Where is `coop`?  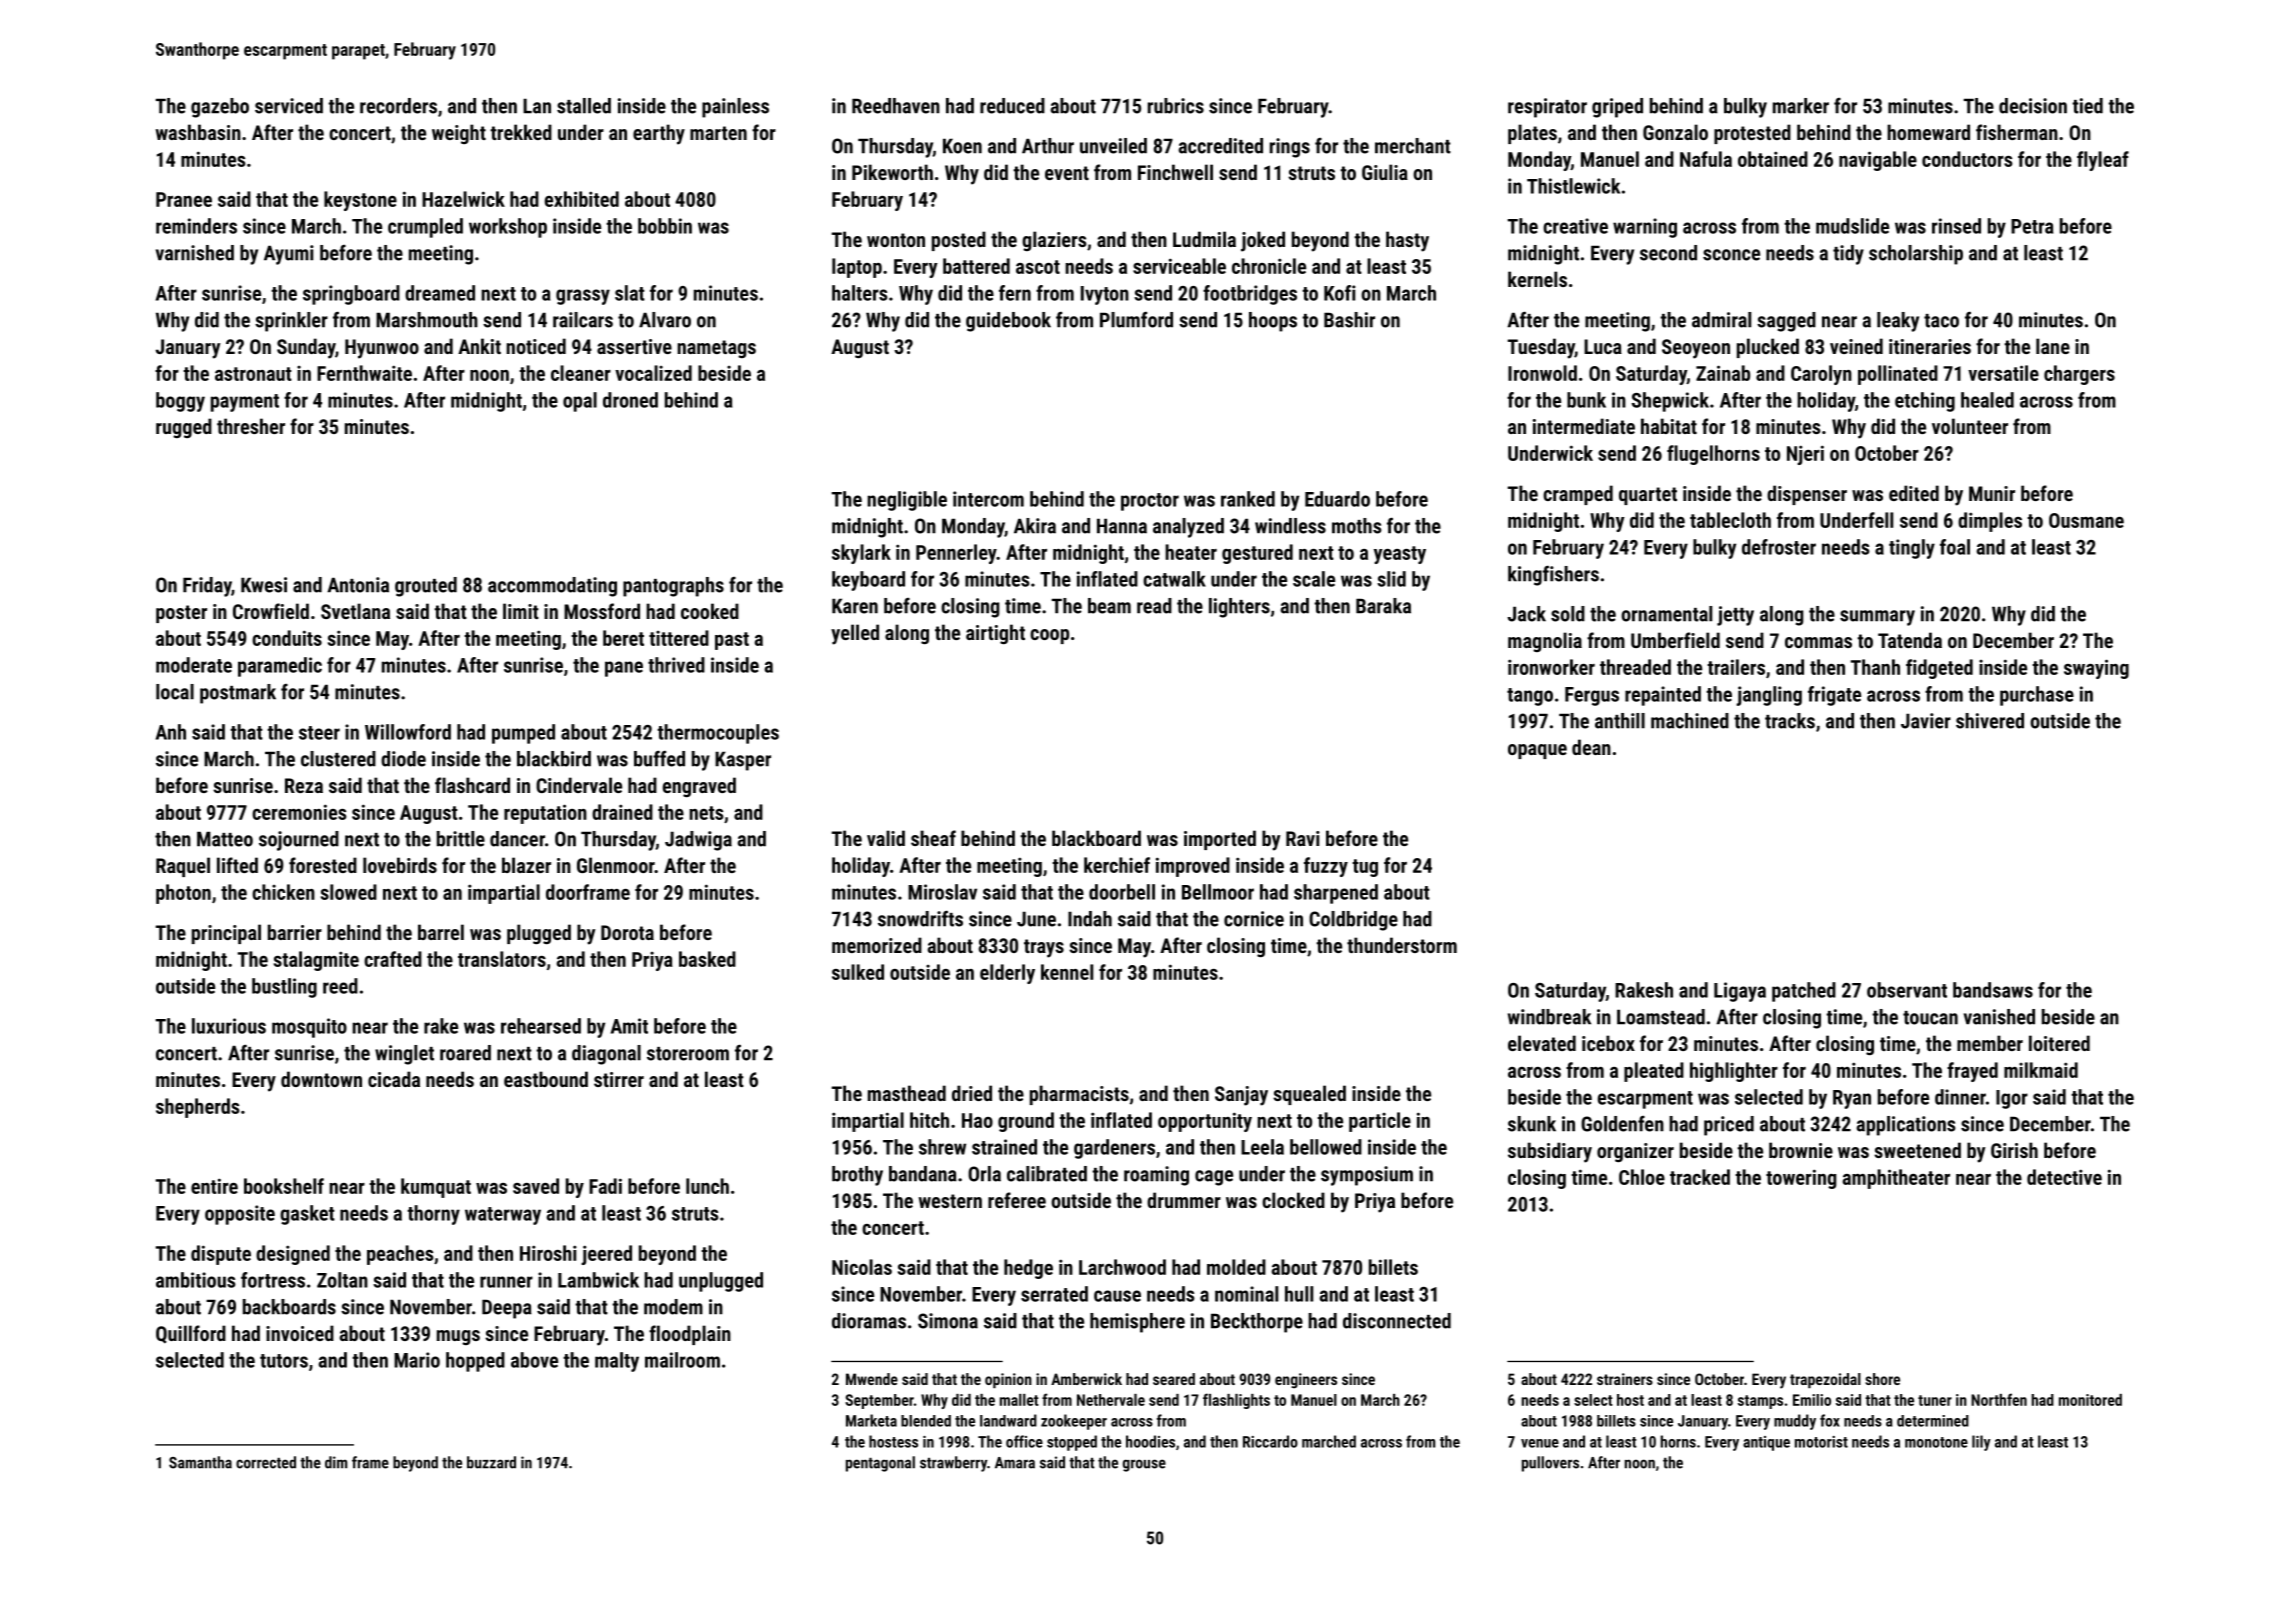 coop is located at coordinates (1049, 636).
